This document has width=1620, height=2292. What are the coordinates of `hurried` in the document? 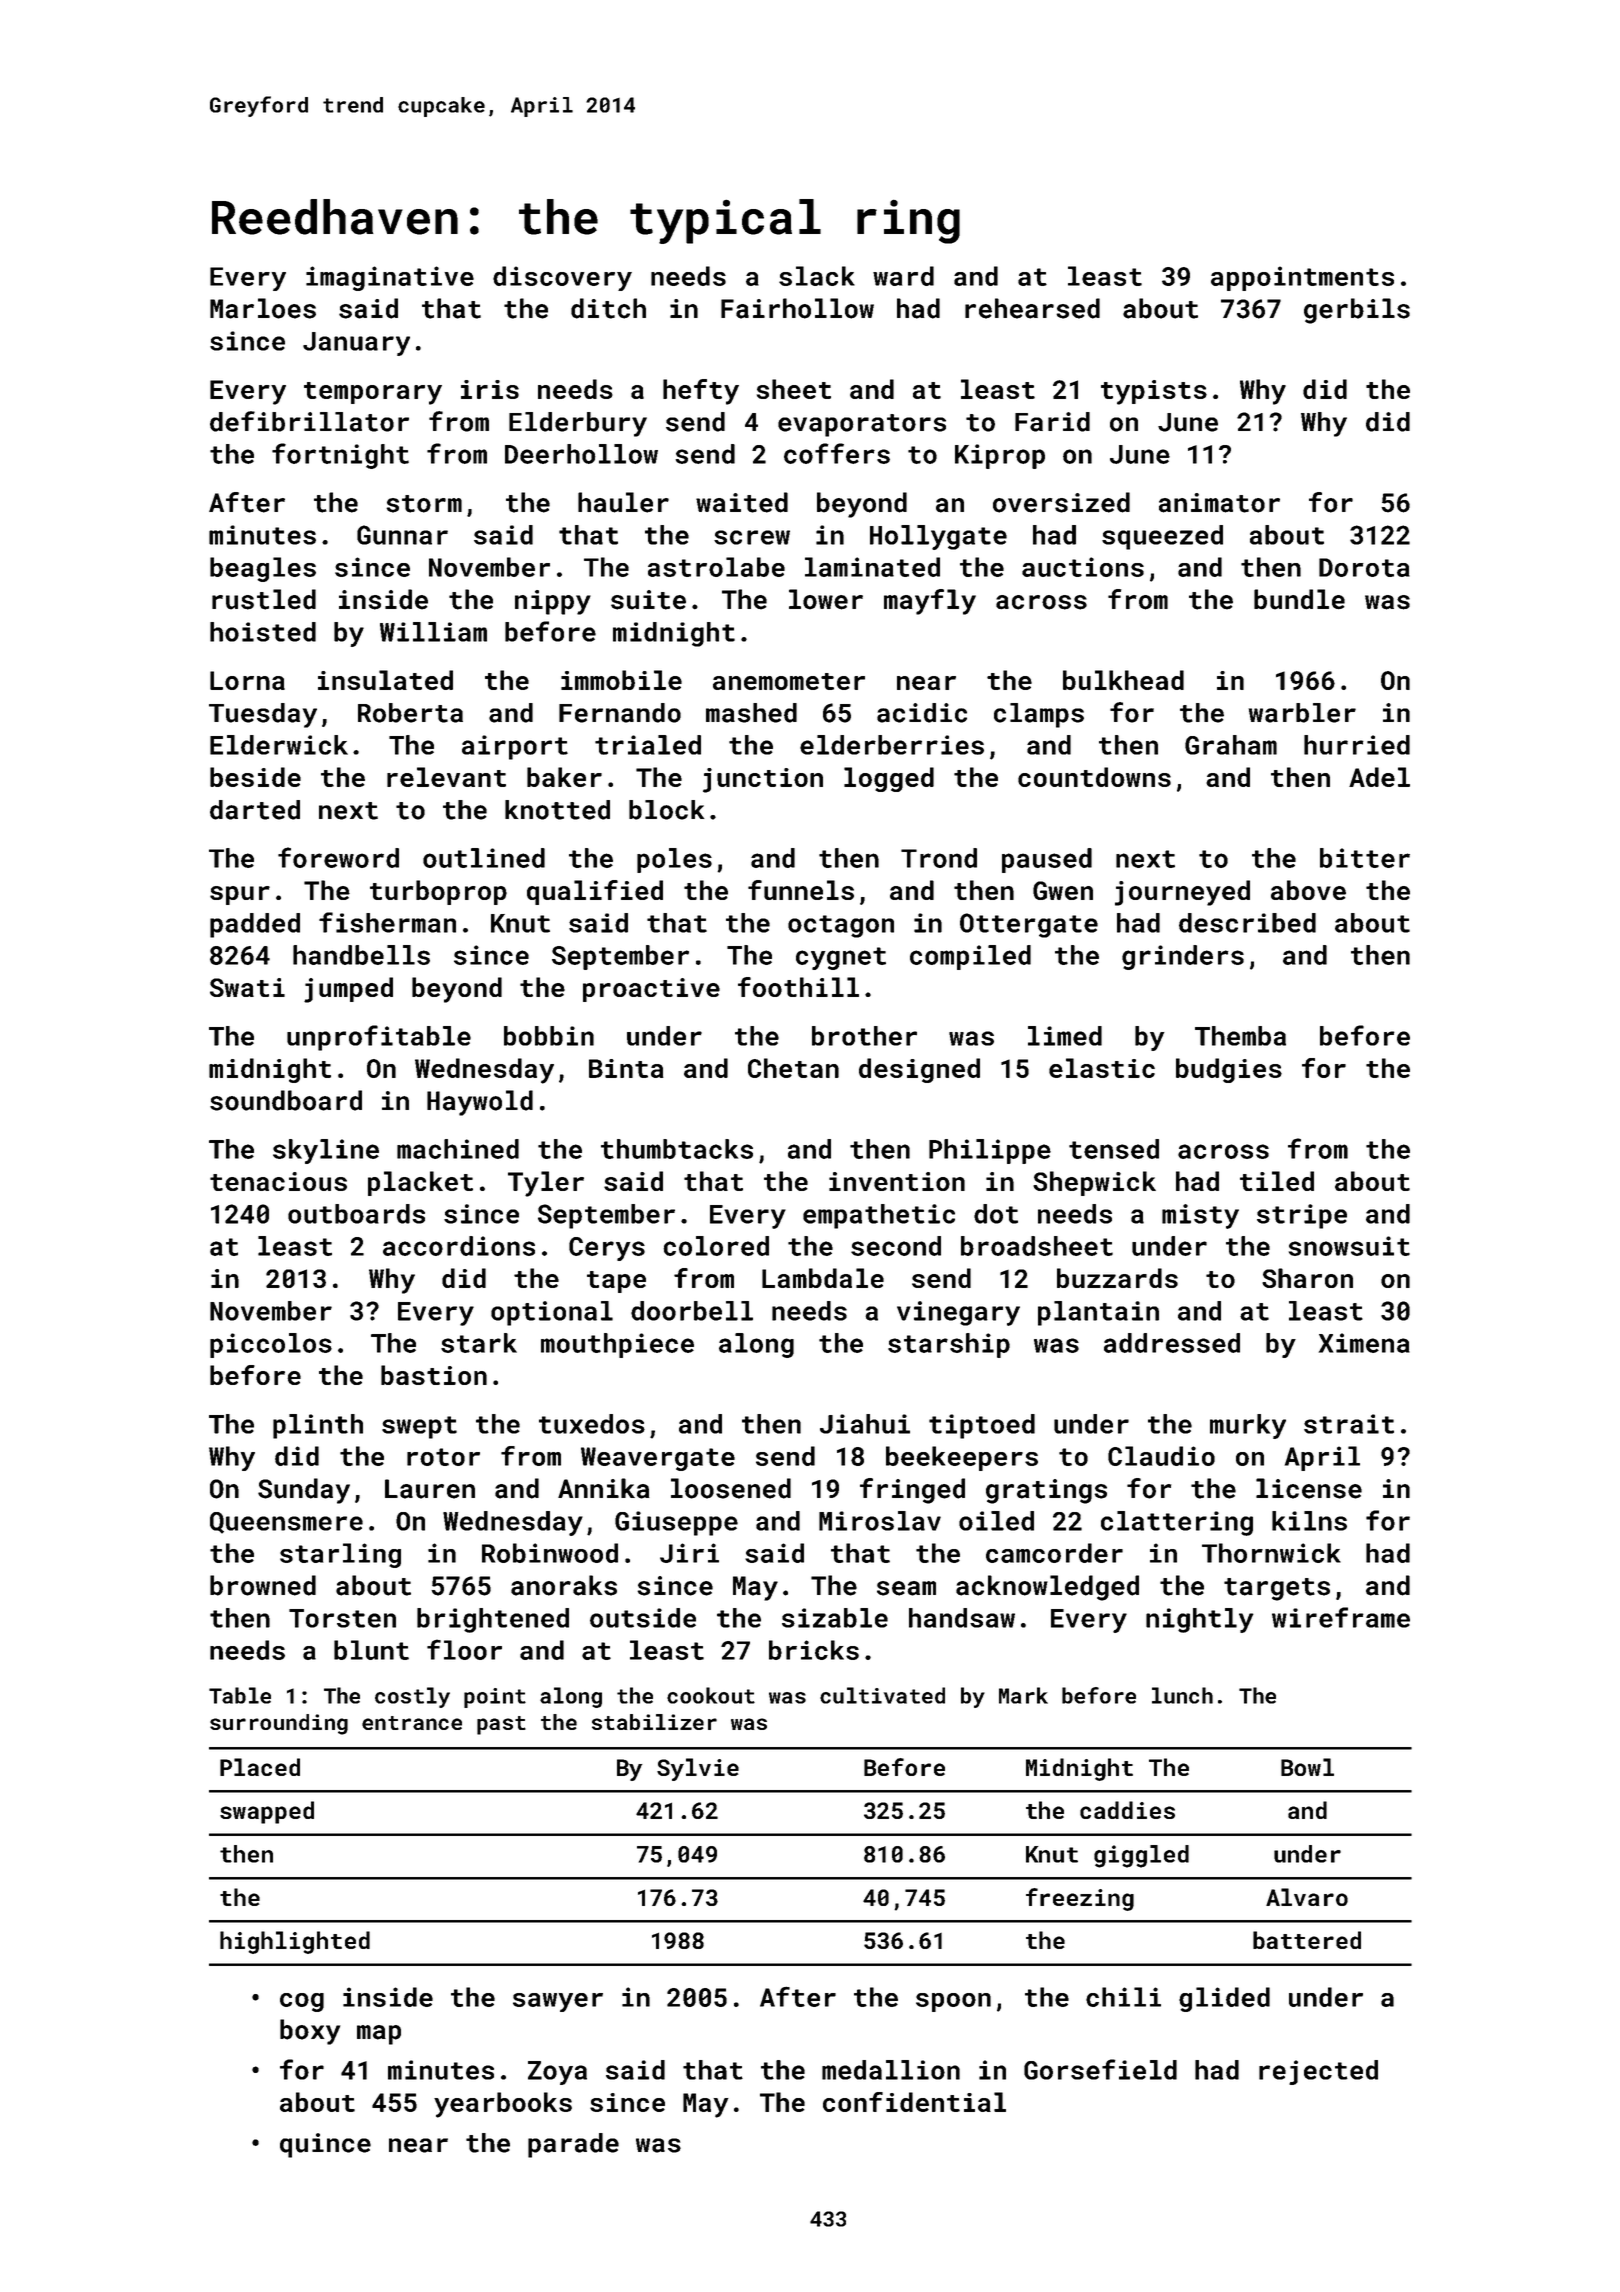 It's located at (1357, 745).
